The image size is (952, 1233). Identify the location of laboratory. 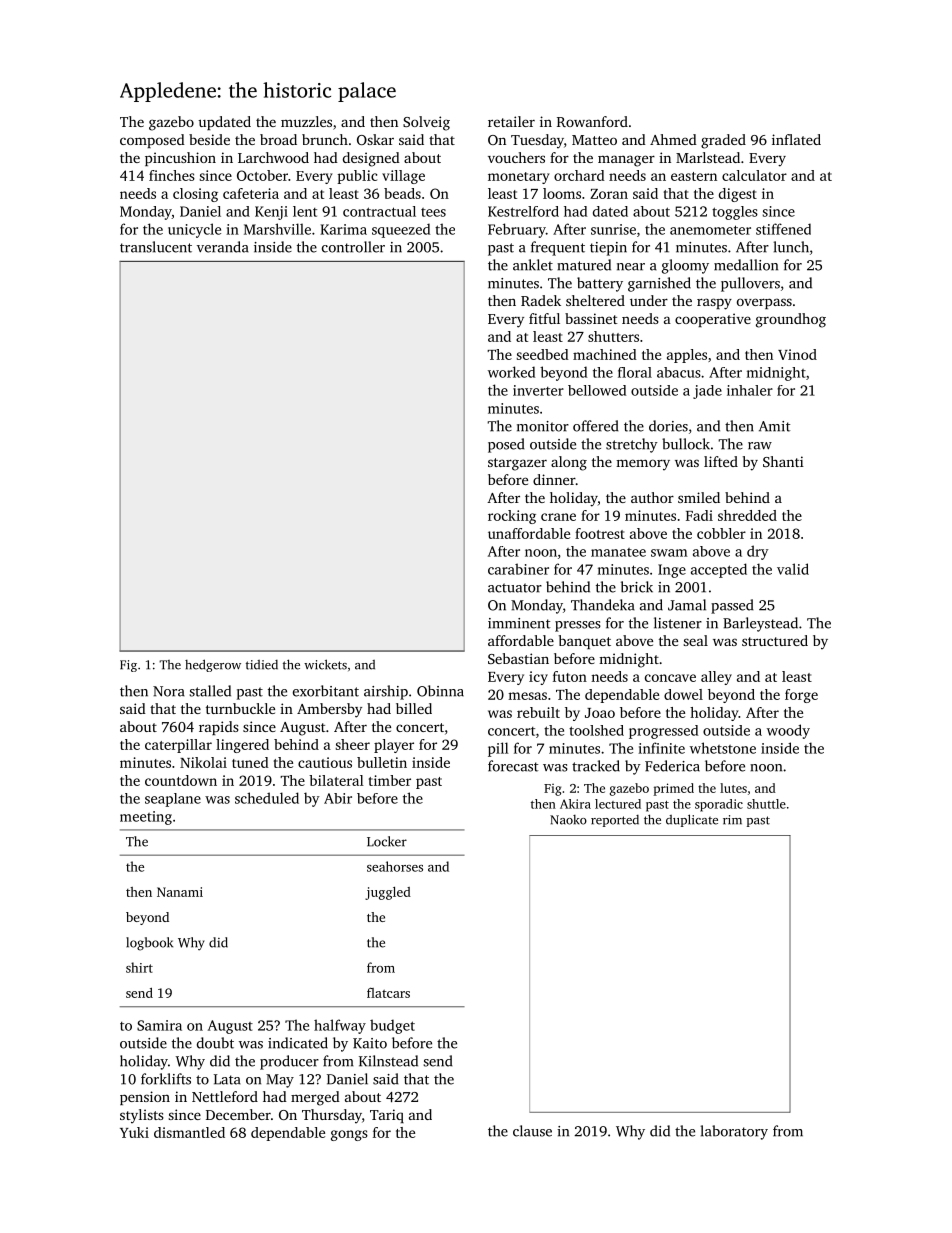
(734, 1132).
